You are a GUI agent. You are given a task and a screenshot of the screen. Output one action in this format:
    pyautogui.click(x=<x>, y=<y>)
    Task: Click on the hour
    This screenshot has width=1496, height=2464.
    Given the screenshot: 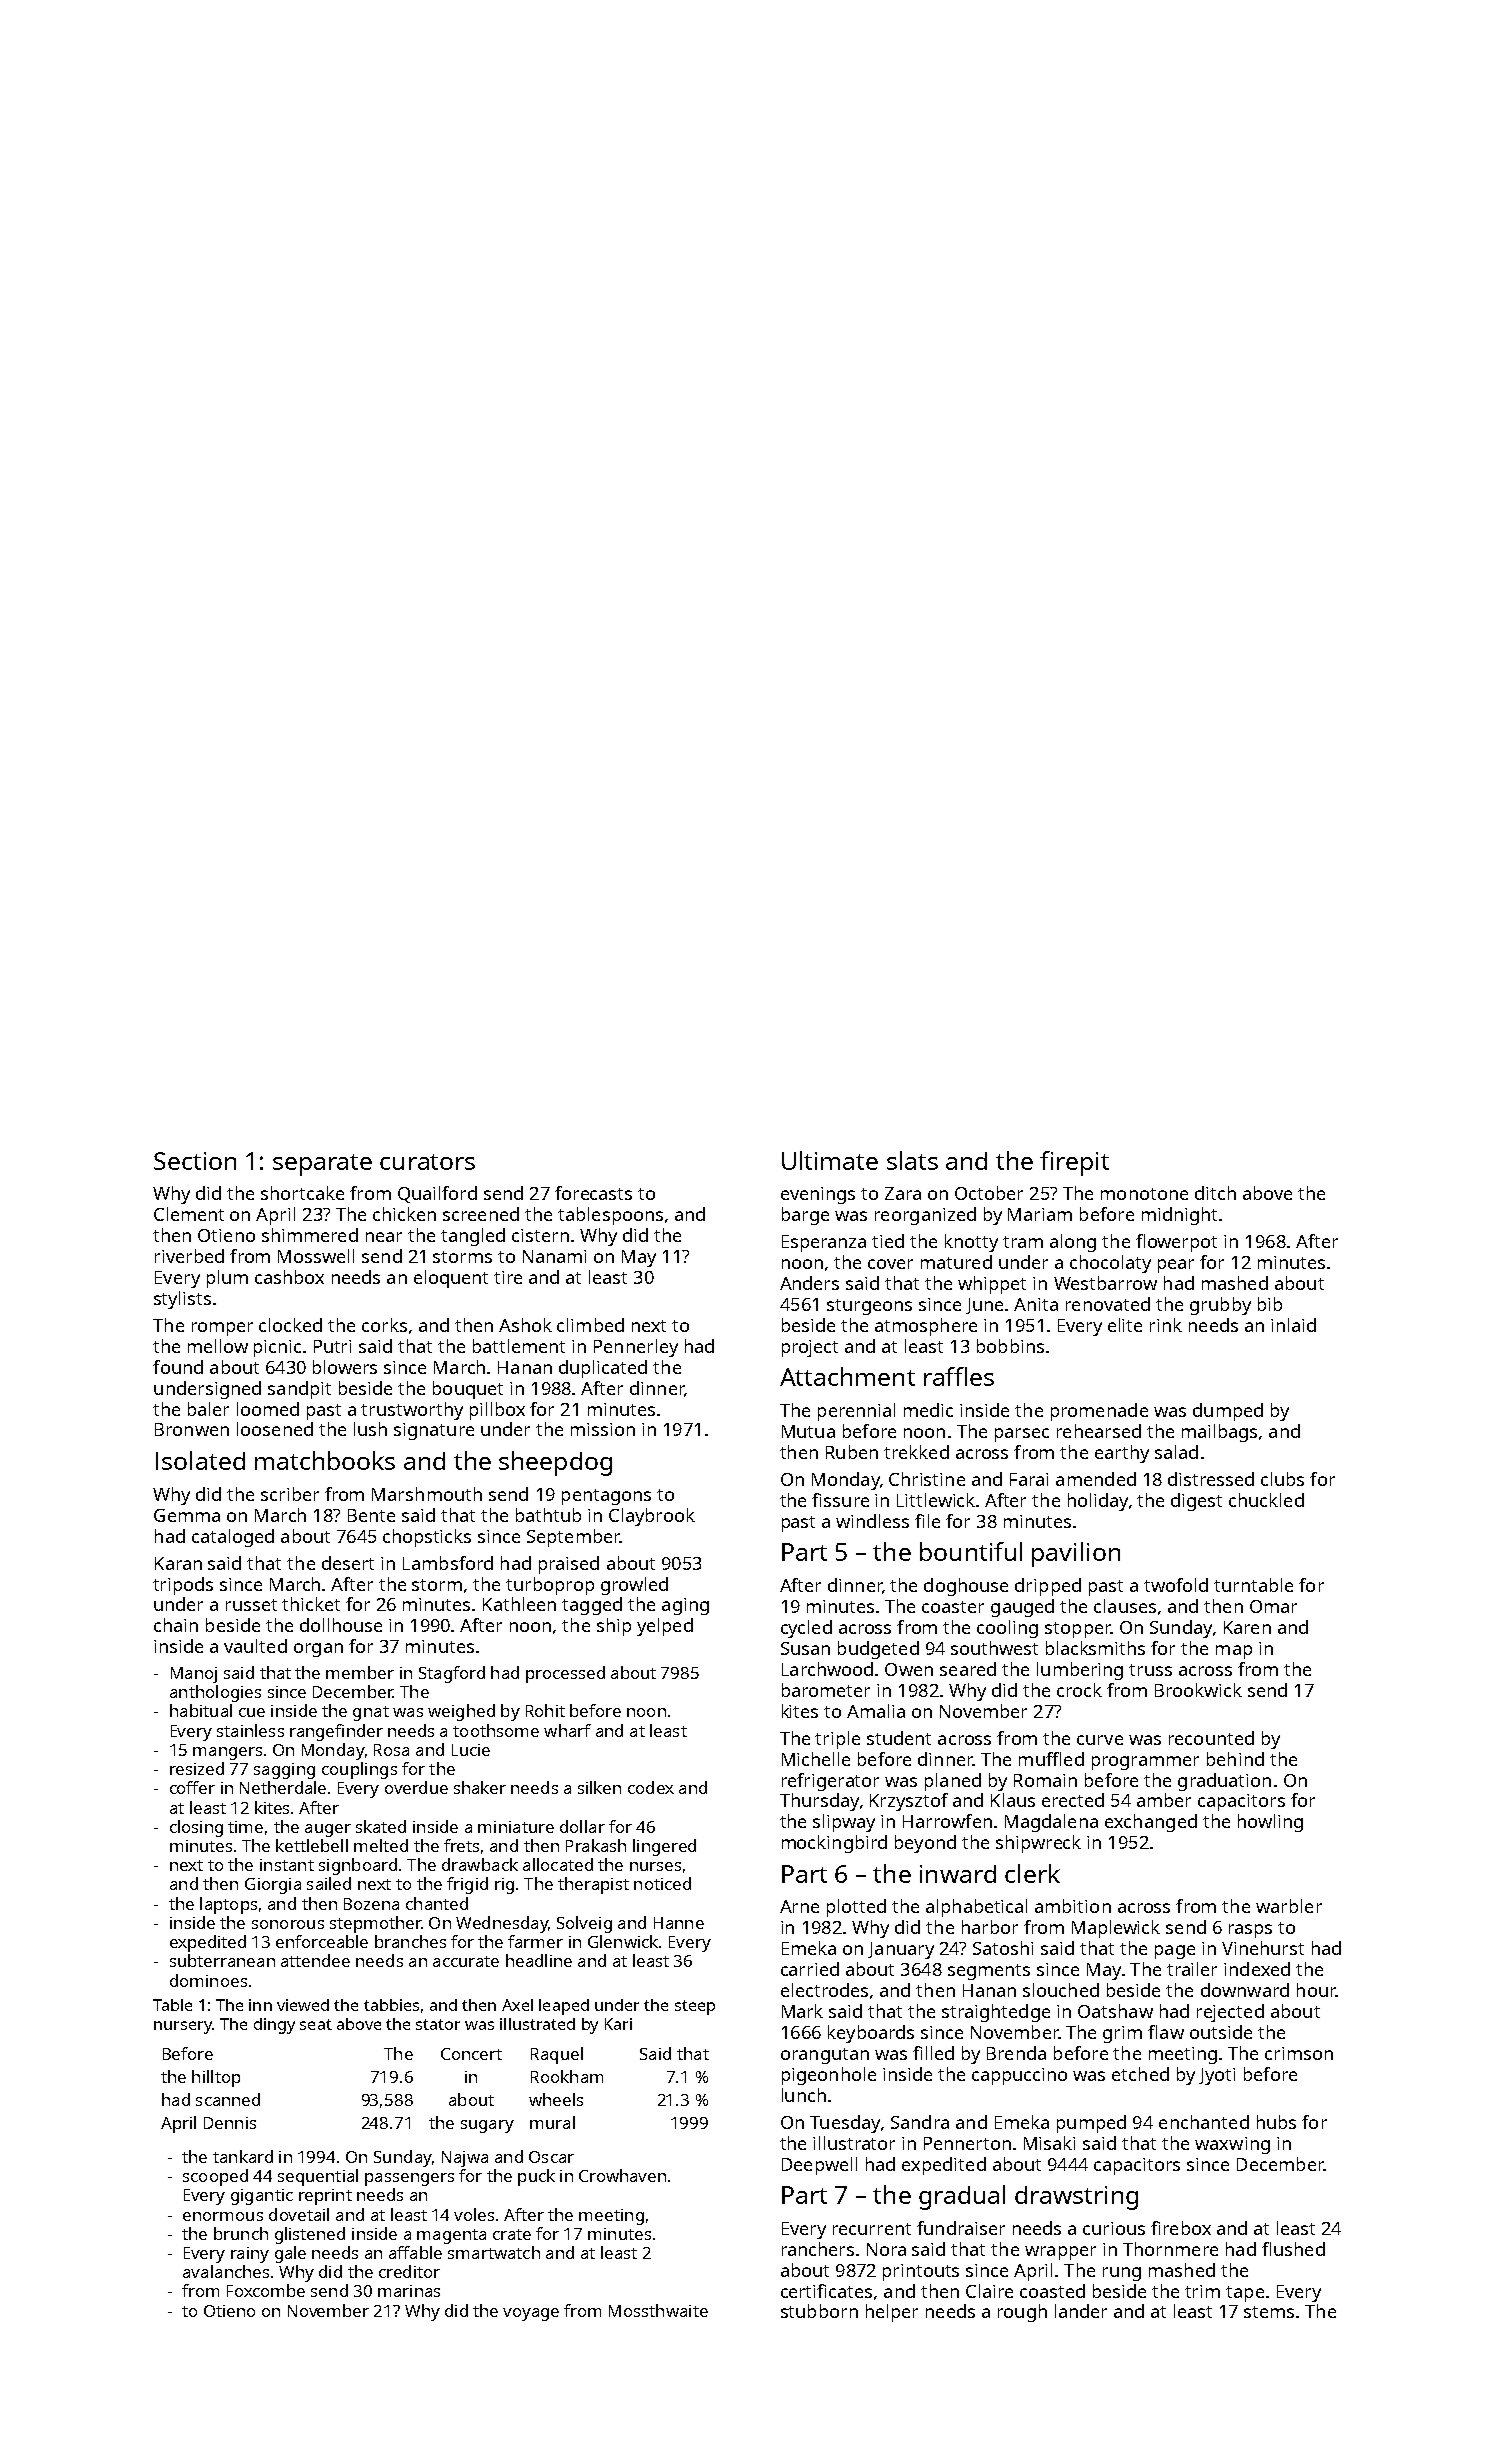 What is the action you would take?
    pyautogui.click(x=1316, y=1990)
